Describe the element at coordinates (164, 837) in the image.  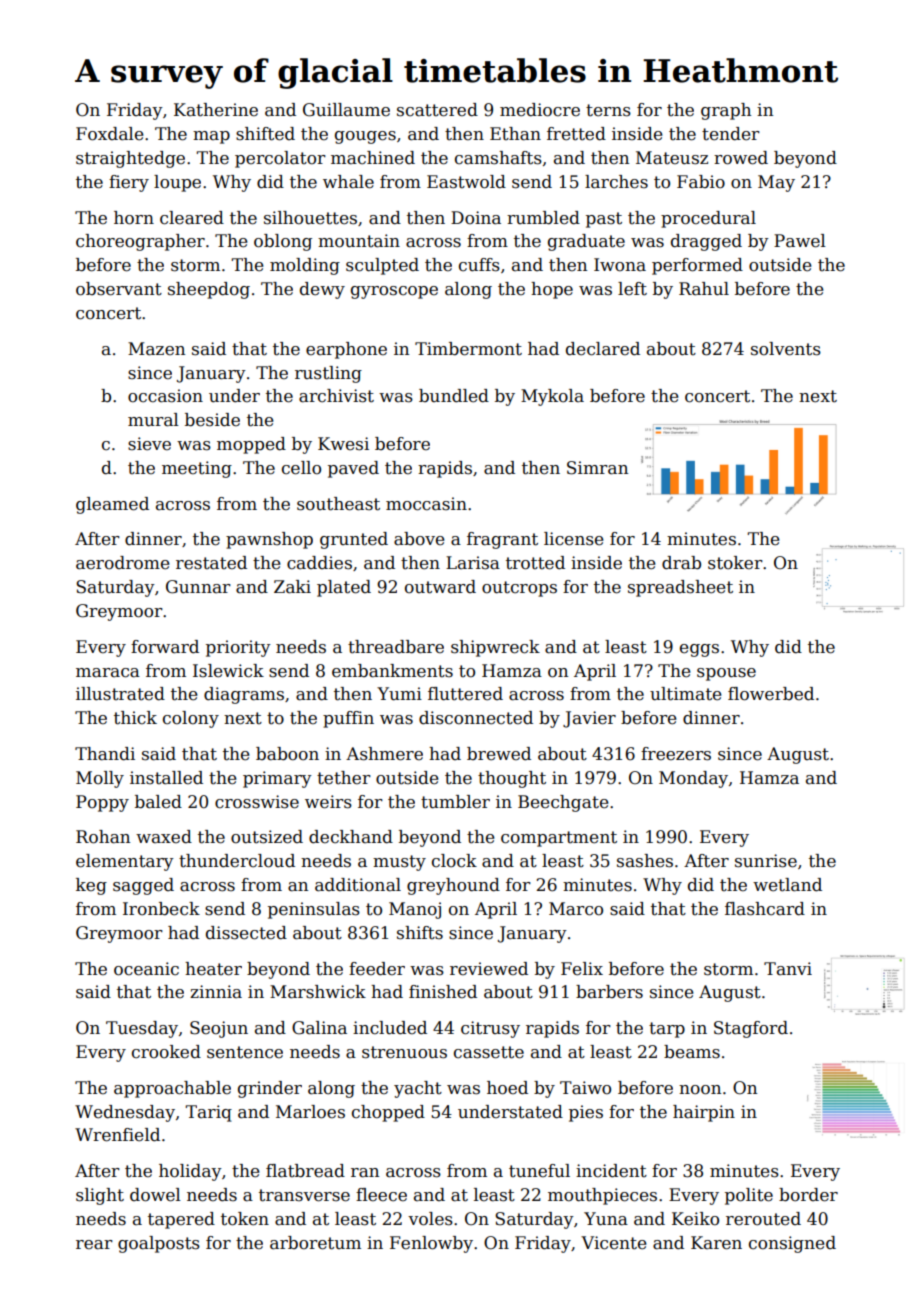
I see `waxed` at that location.
